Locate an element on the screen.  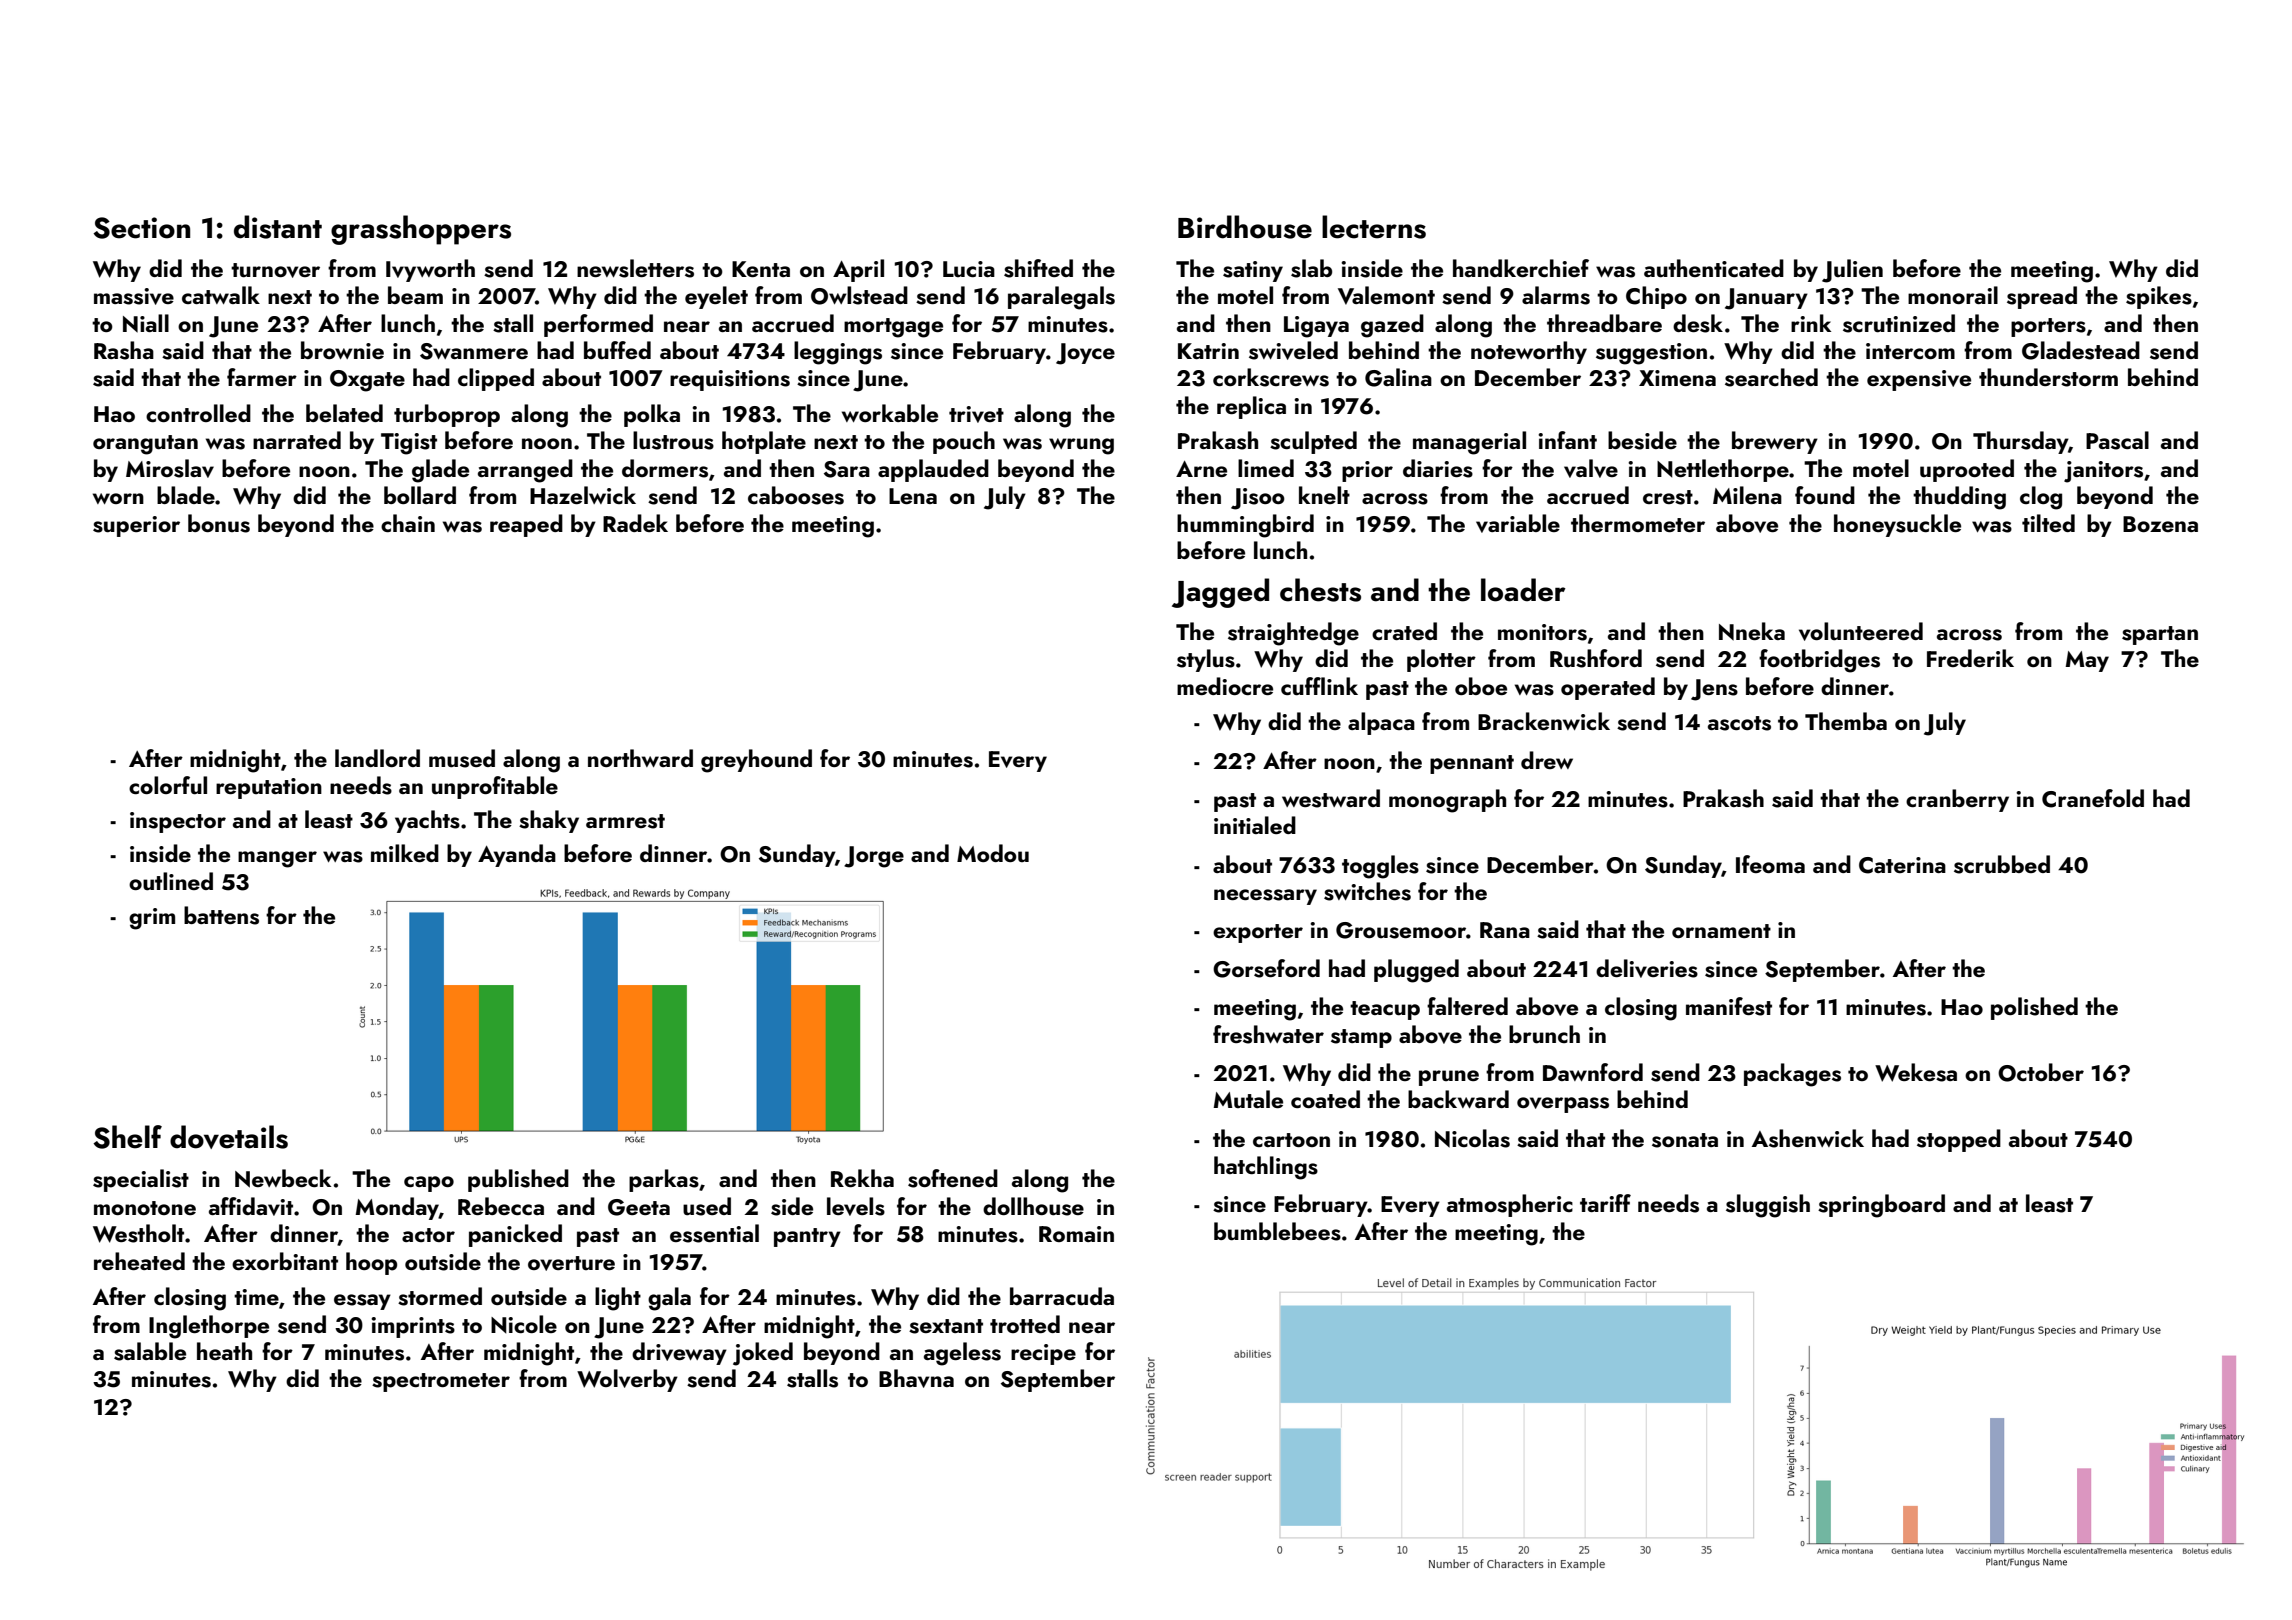
thunderstorm is located at coordinates (2048, 377).
